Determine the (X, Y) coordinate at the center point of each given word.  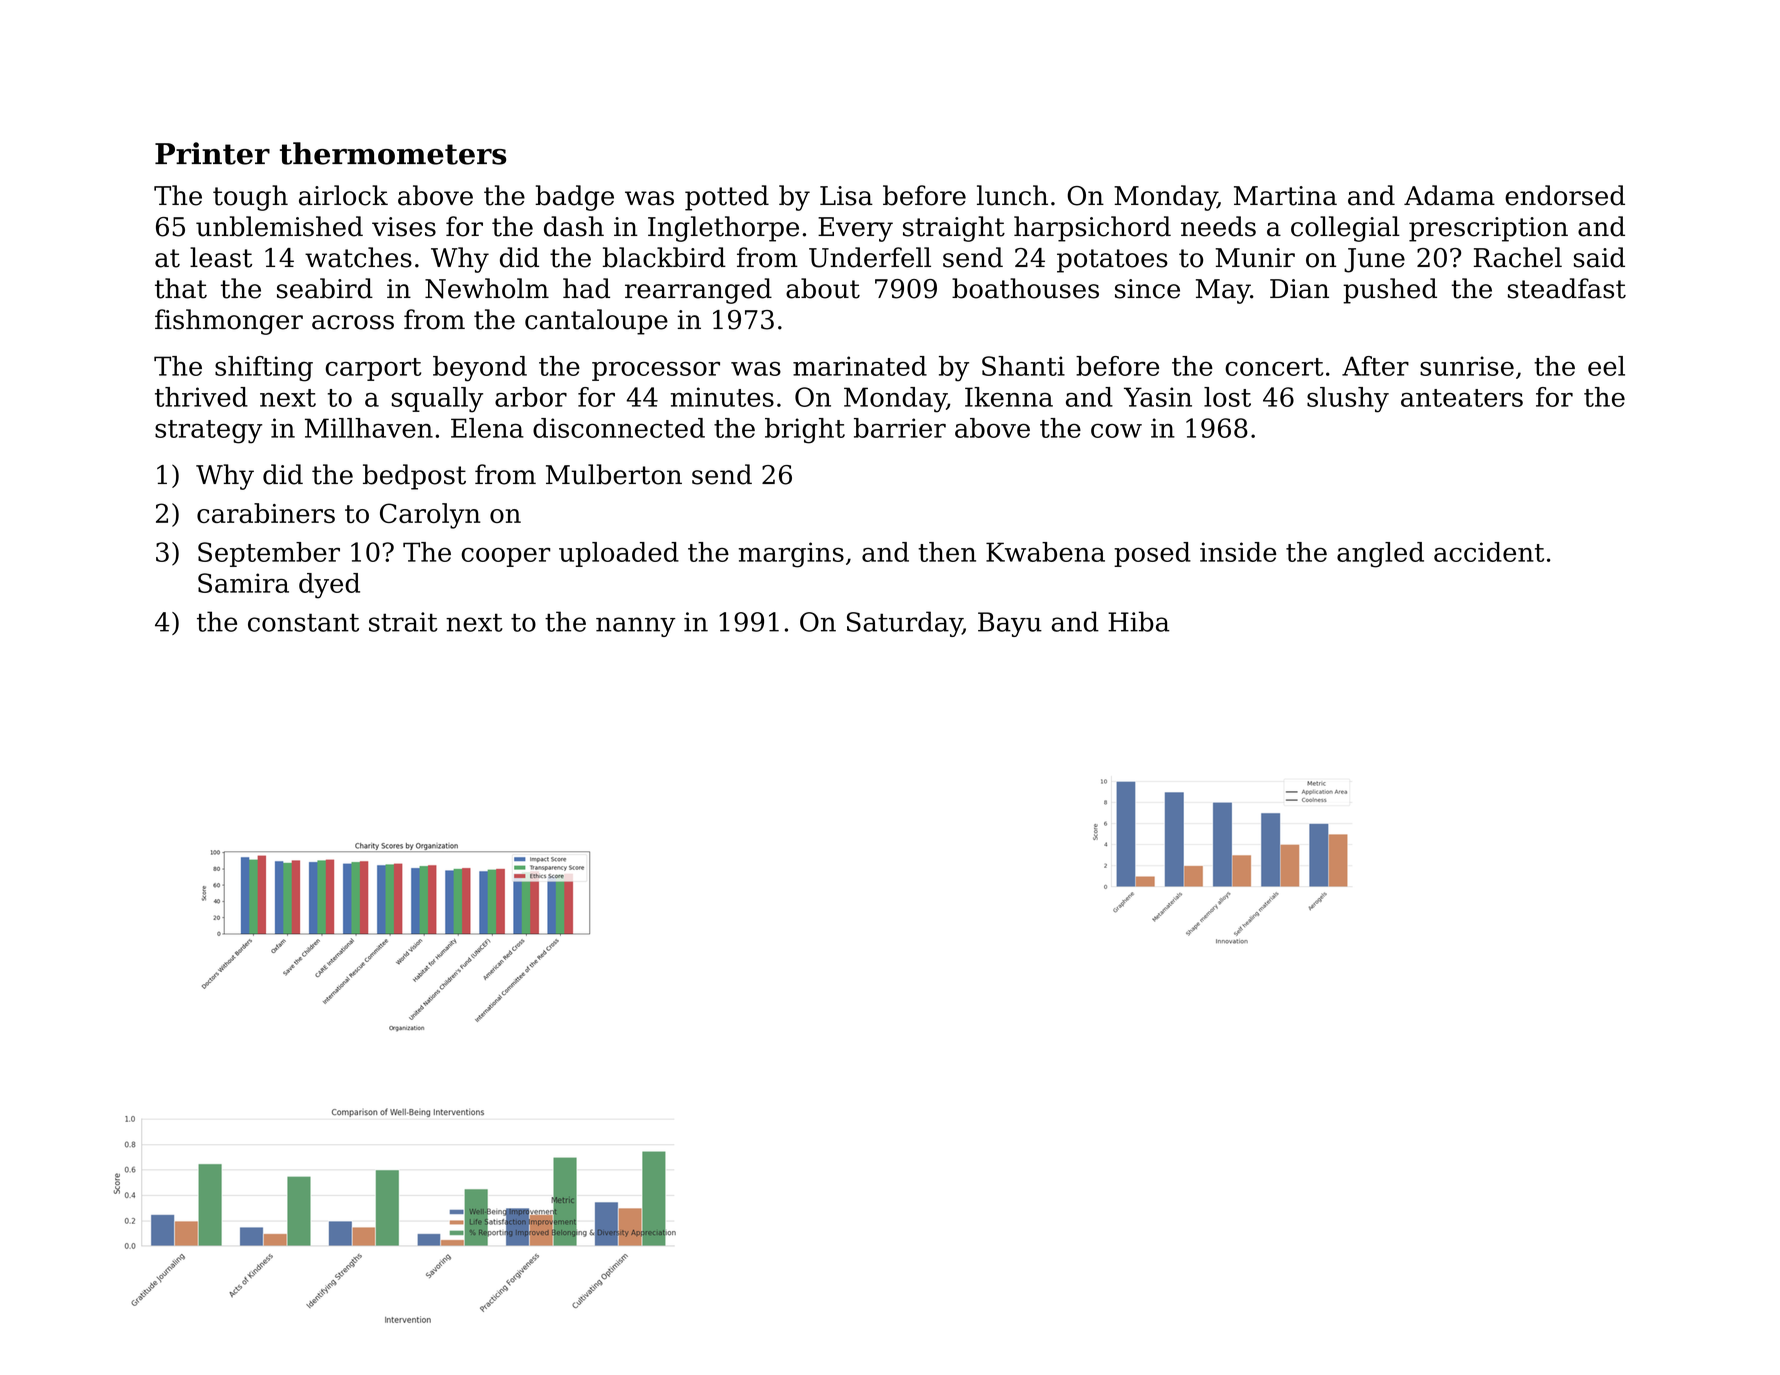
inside (1238, 552)
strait (403, 622)
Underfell (870, 257)
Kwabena (1045, 552)
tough (250, 198)
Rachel (1518, 257)
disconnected (619, 428)
